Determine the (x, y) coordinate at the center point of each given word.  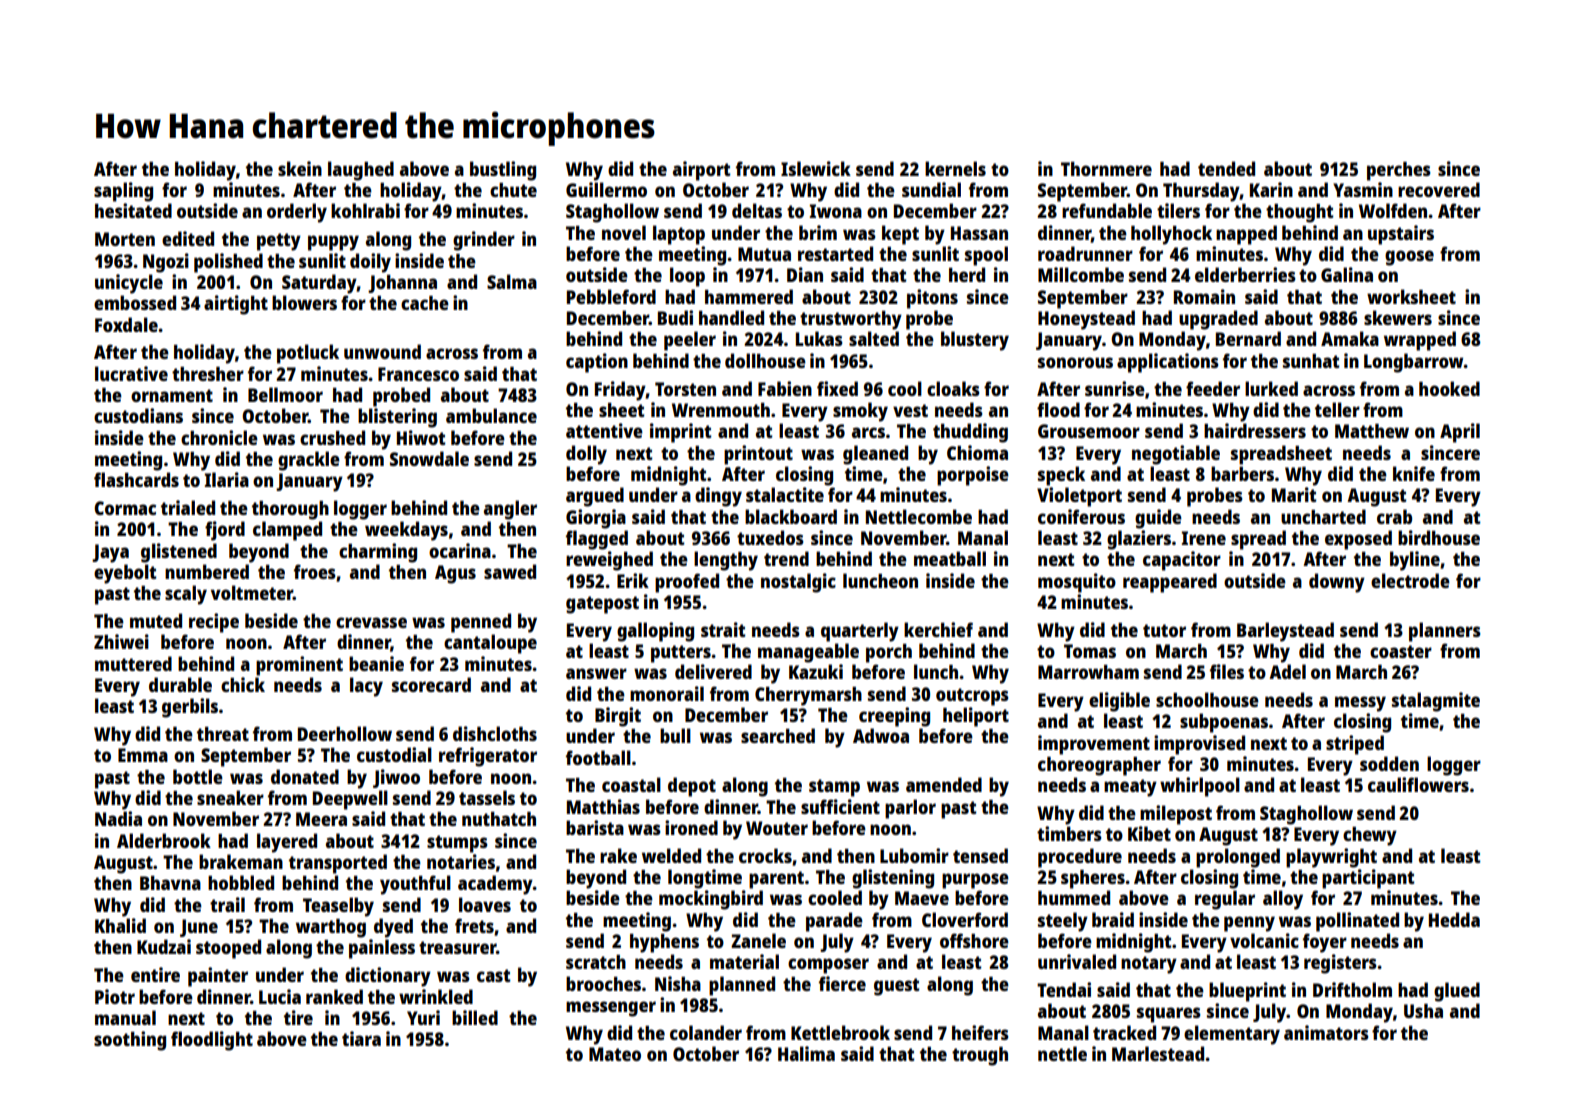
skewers (1398, 317)
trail (227, 904)
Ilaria (227, 479)
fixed (837, 388)
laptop (679, 235)
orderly (297, 213)
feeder (1213, 388)
